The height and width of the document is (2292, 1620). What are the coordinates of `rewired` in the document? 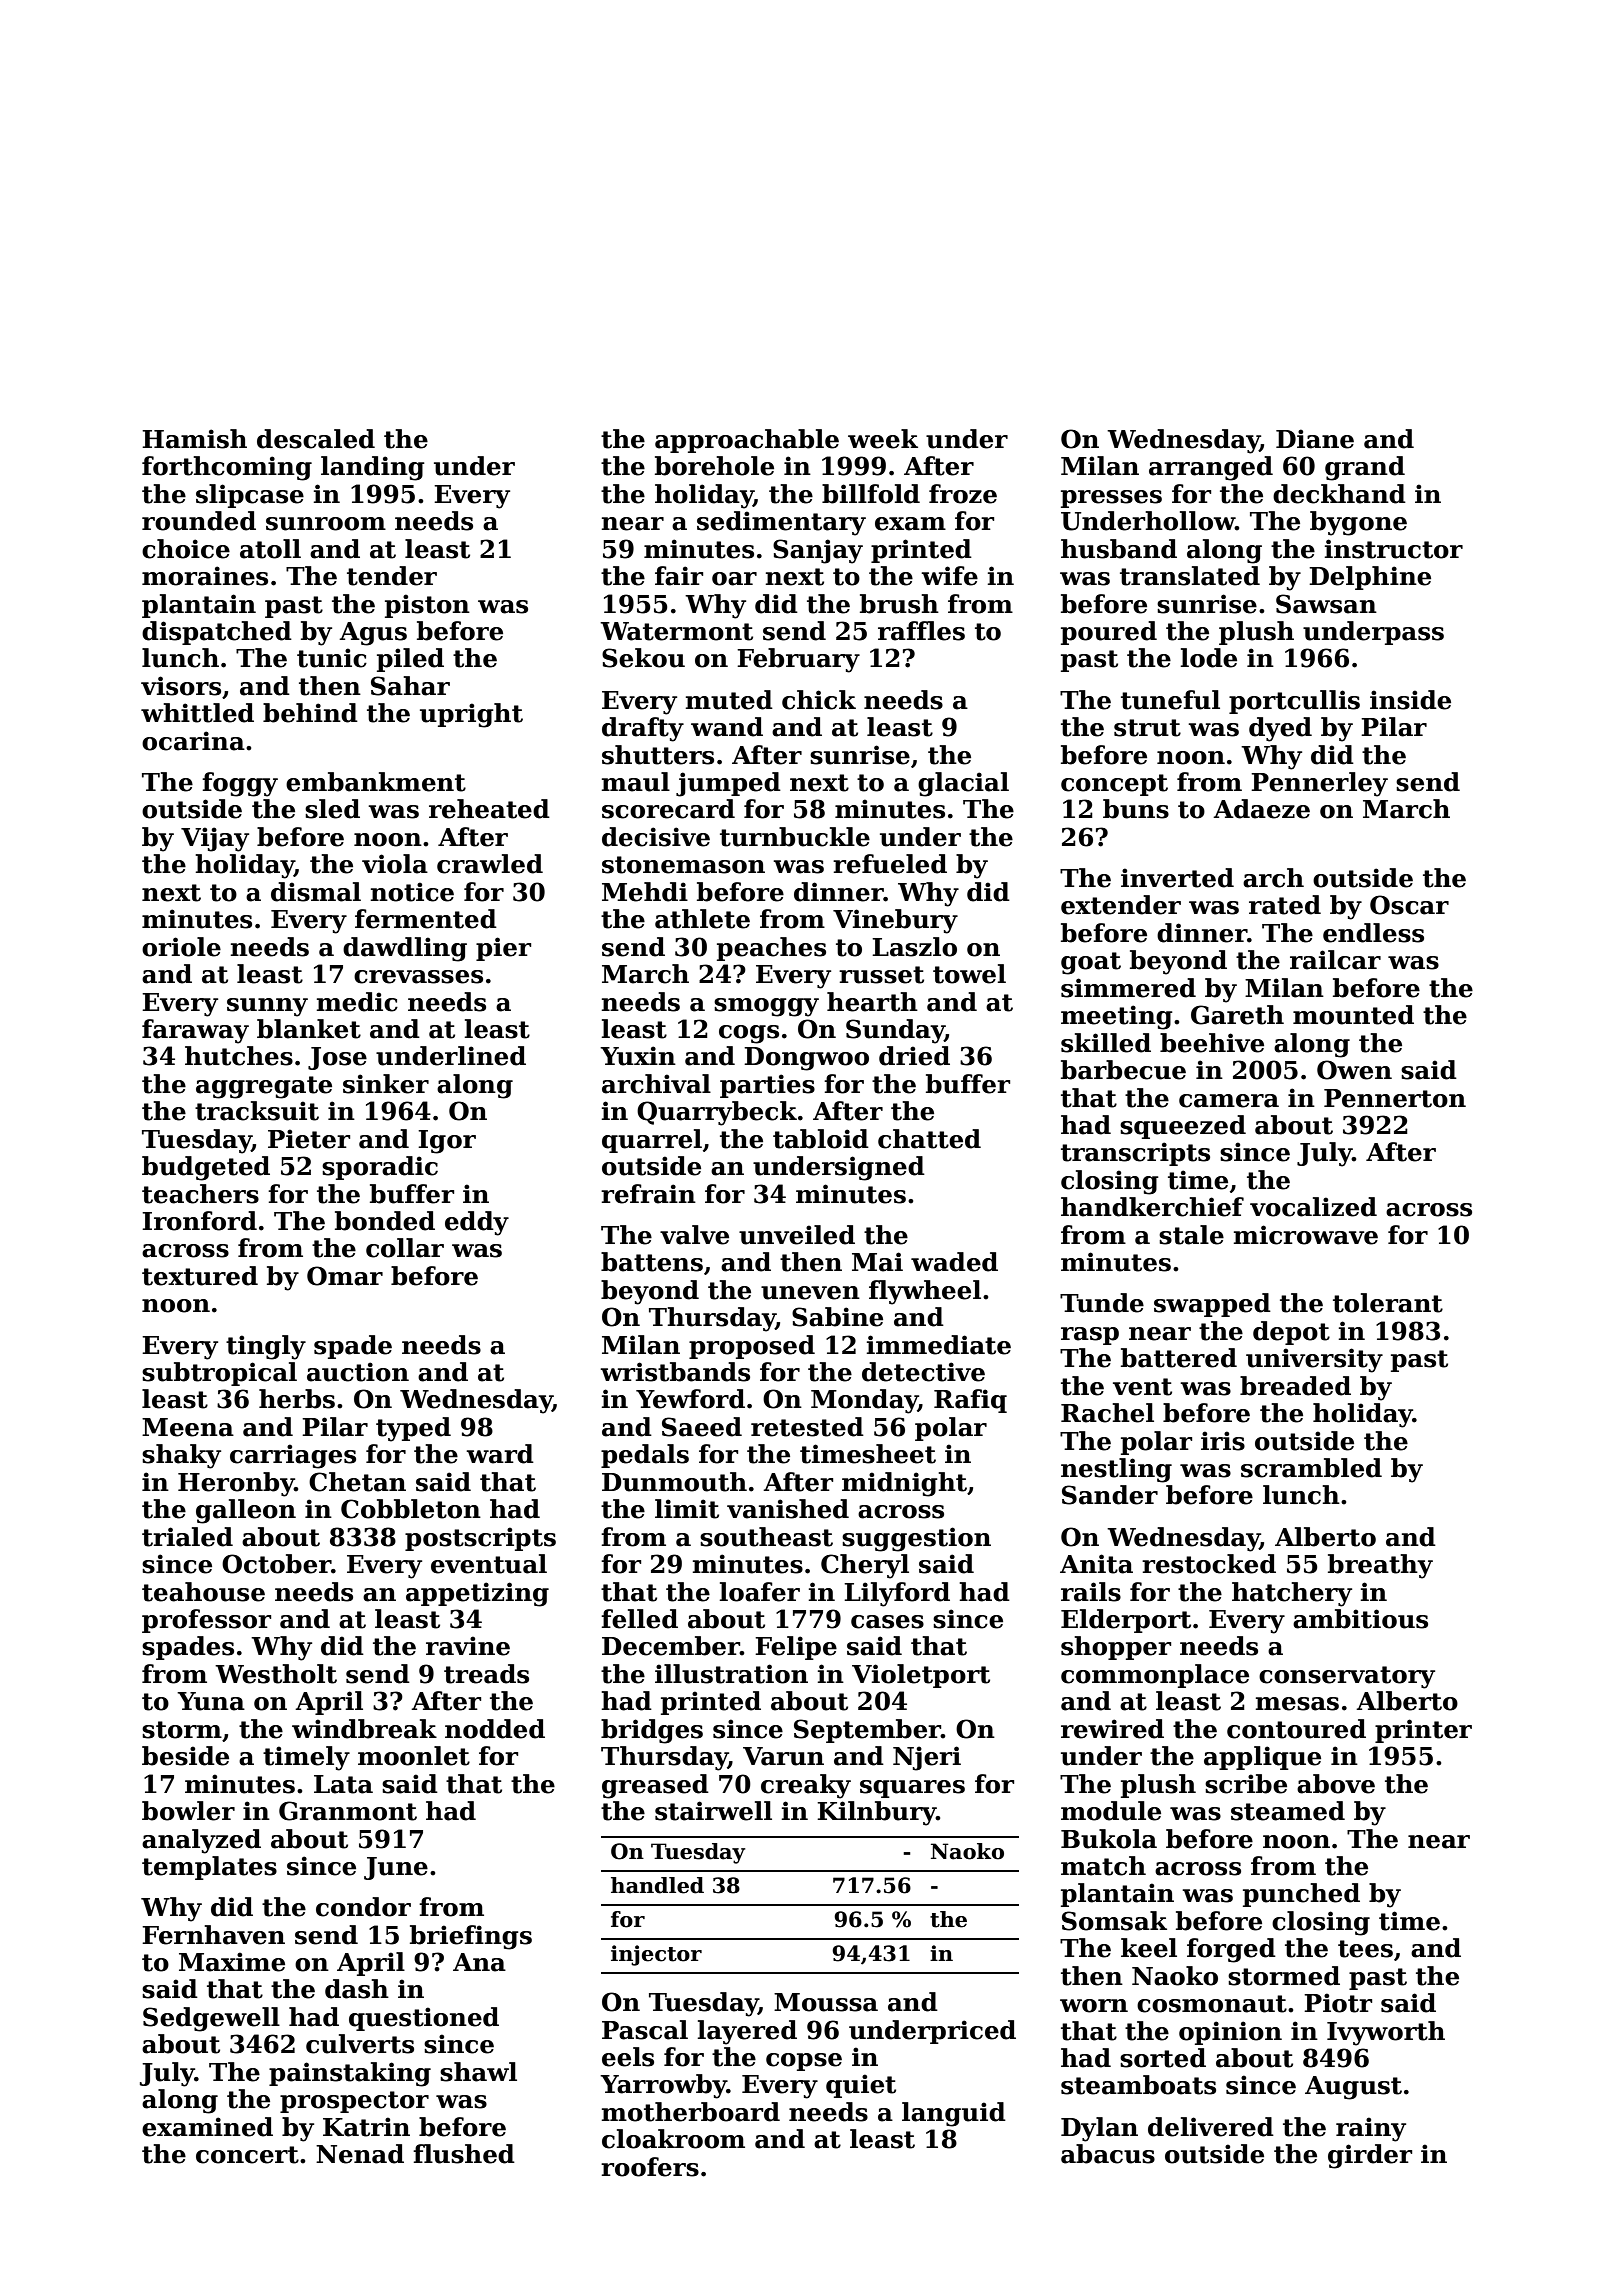 It's located at (1112, 1729).
